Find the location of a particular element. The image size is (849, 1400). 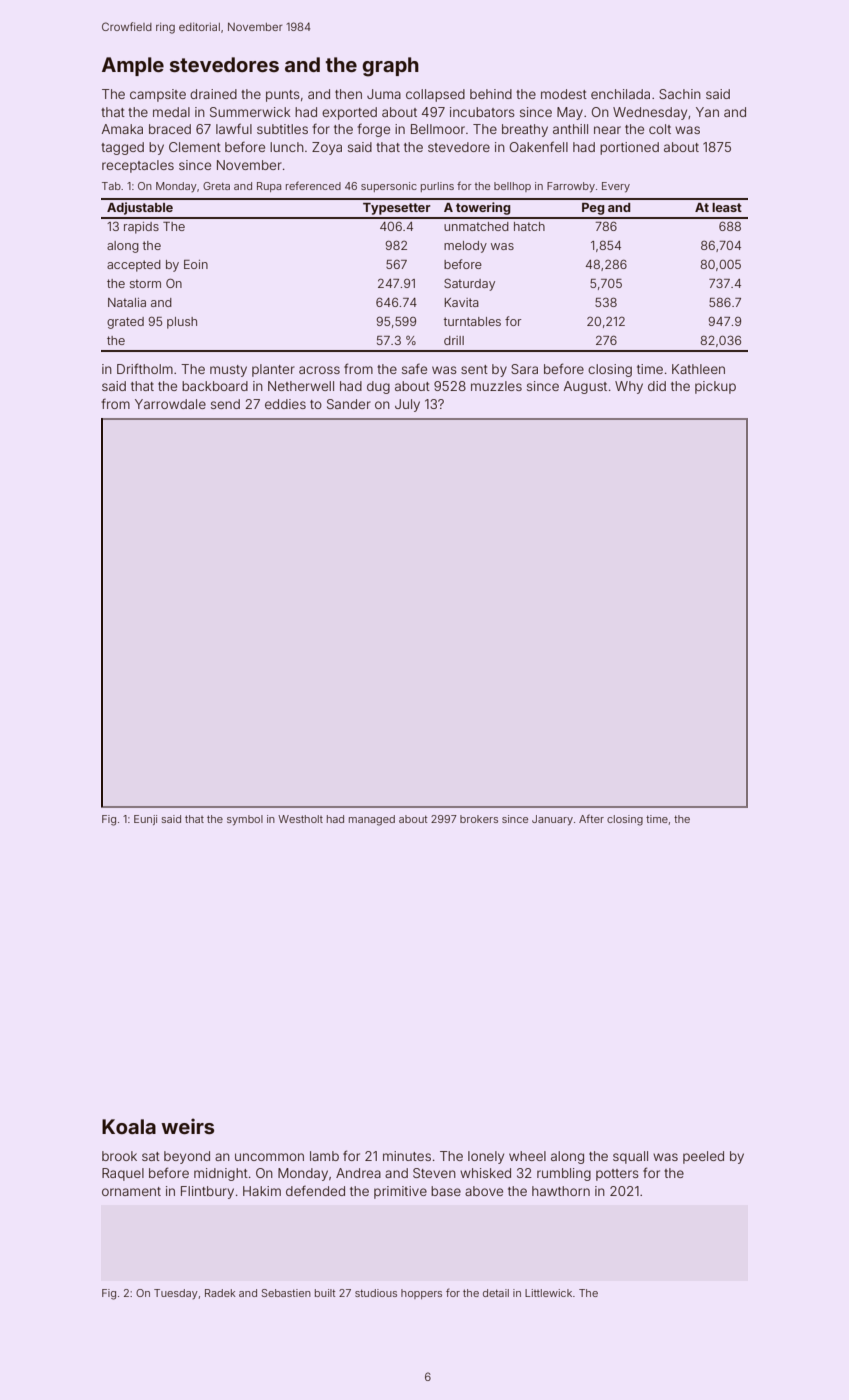

August is located at coordinates (585, 387).
